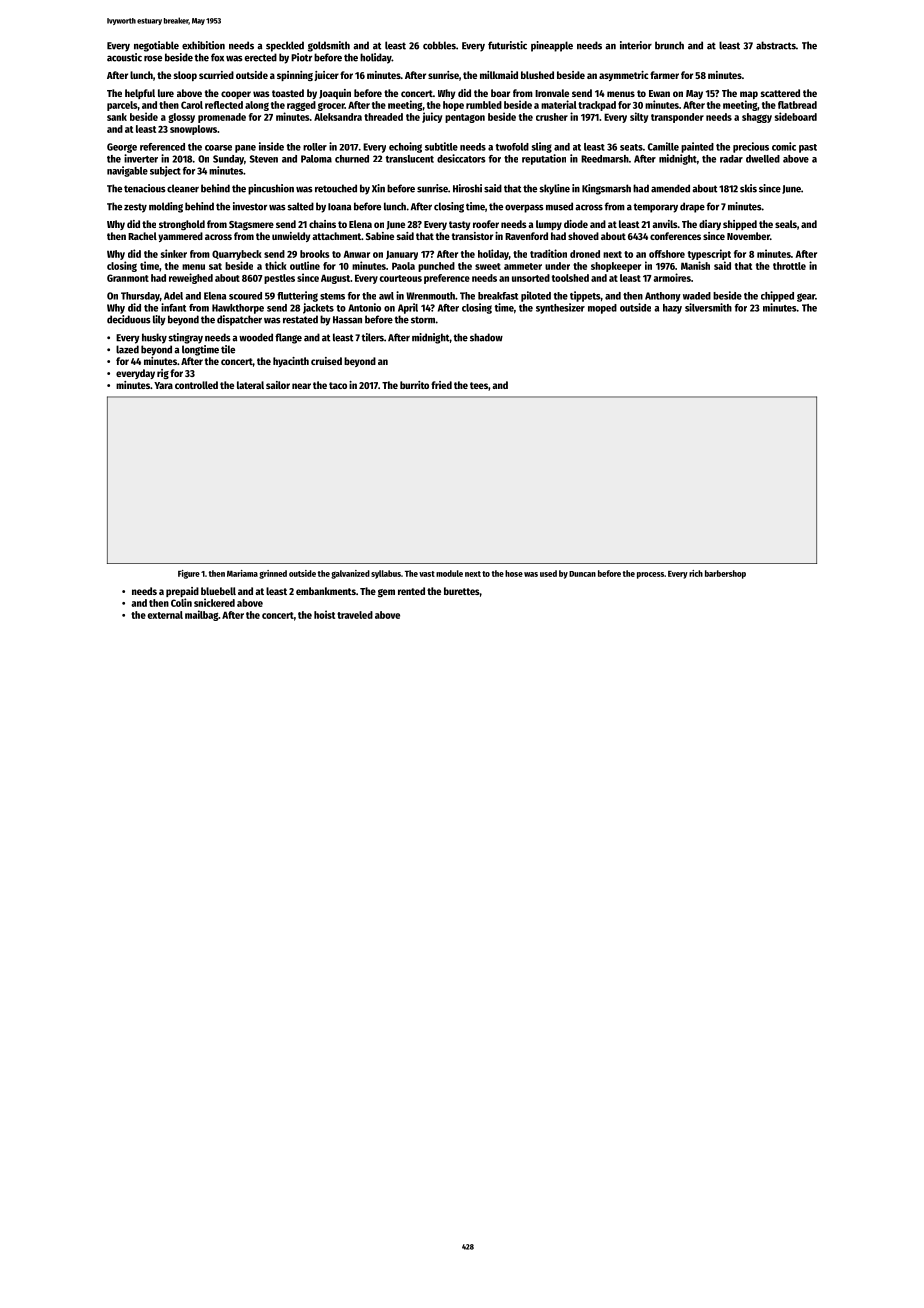 This image has height=1308, width=924. I want to click on hose, so click(514, 573).
